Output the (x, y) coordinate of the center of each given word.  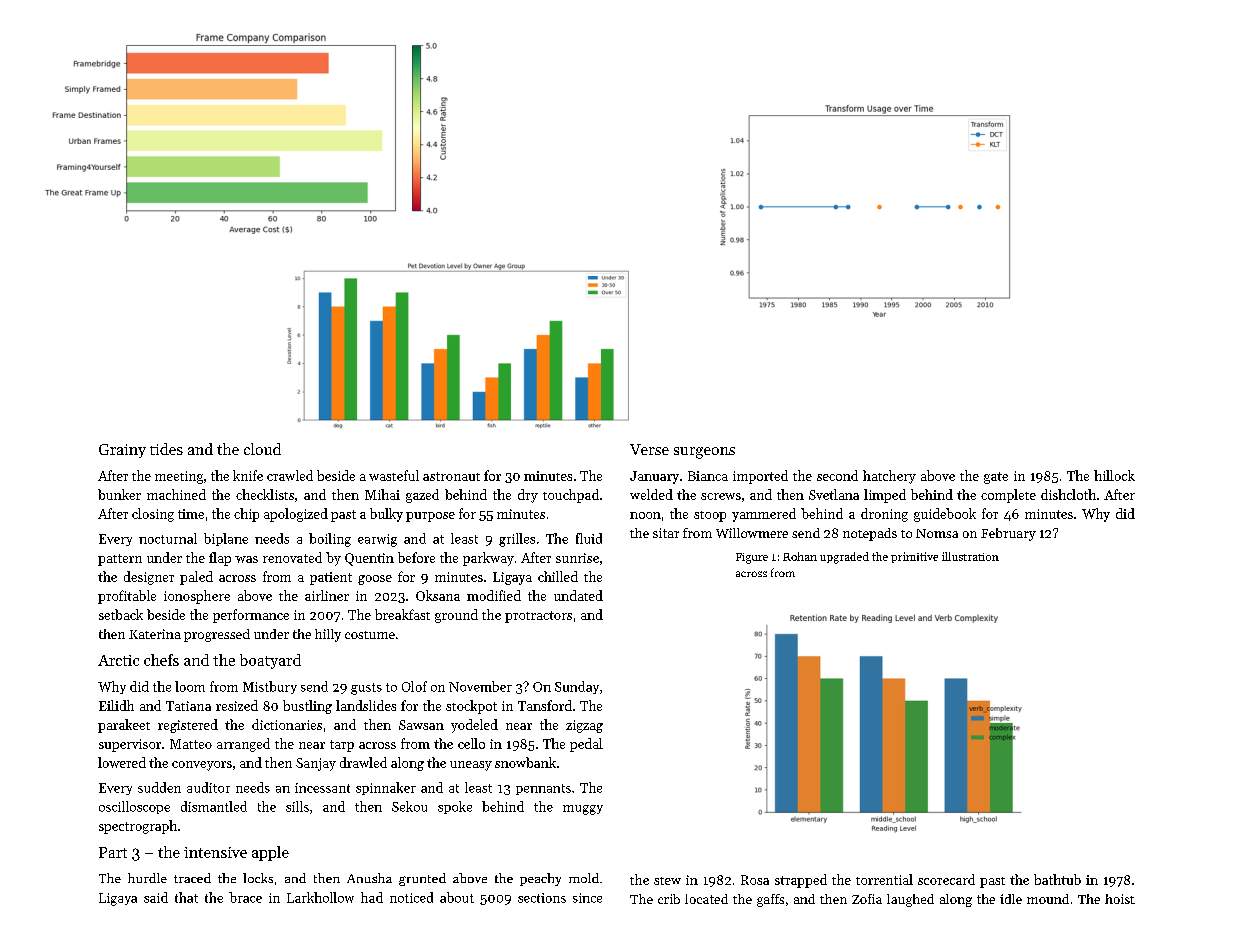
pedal (586, 745)
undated (578, 595)
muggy (583, 810)
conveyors (202, 766)
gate (996, 478)
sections (542, 898)
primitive (914, 557)
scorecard (946, 879)
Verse (649, 449)
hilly (328, 635)
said (156, 897)
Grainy (122, 451)
